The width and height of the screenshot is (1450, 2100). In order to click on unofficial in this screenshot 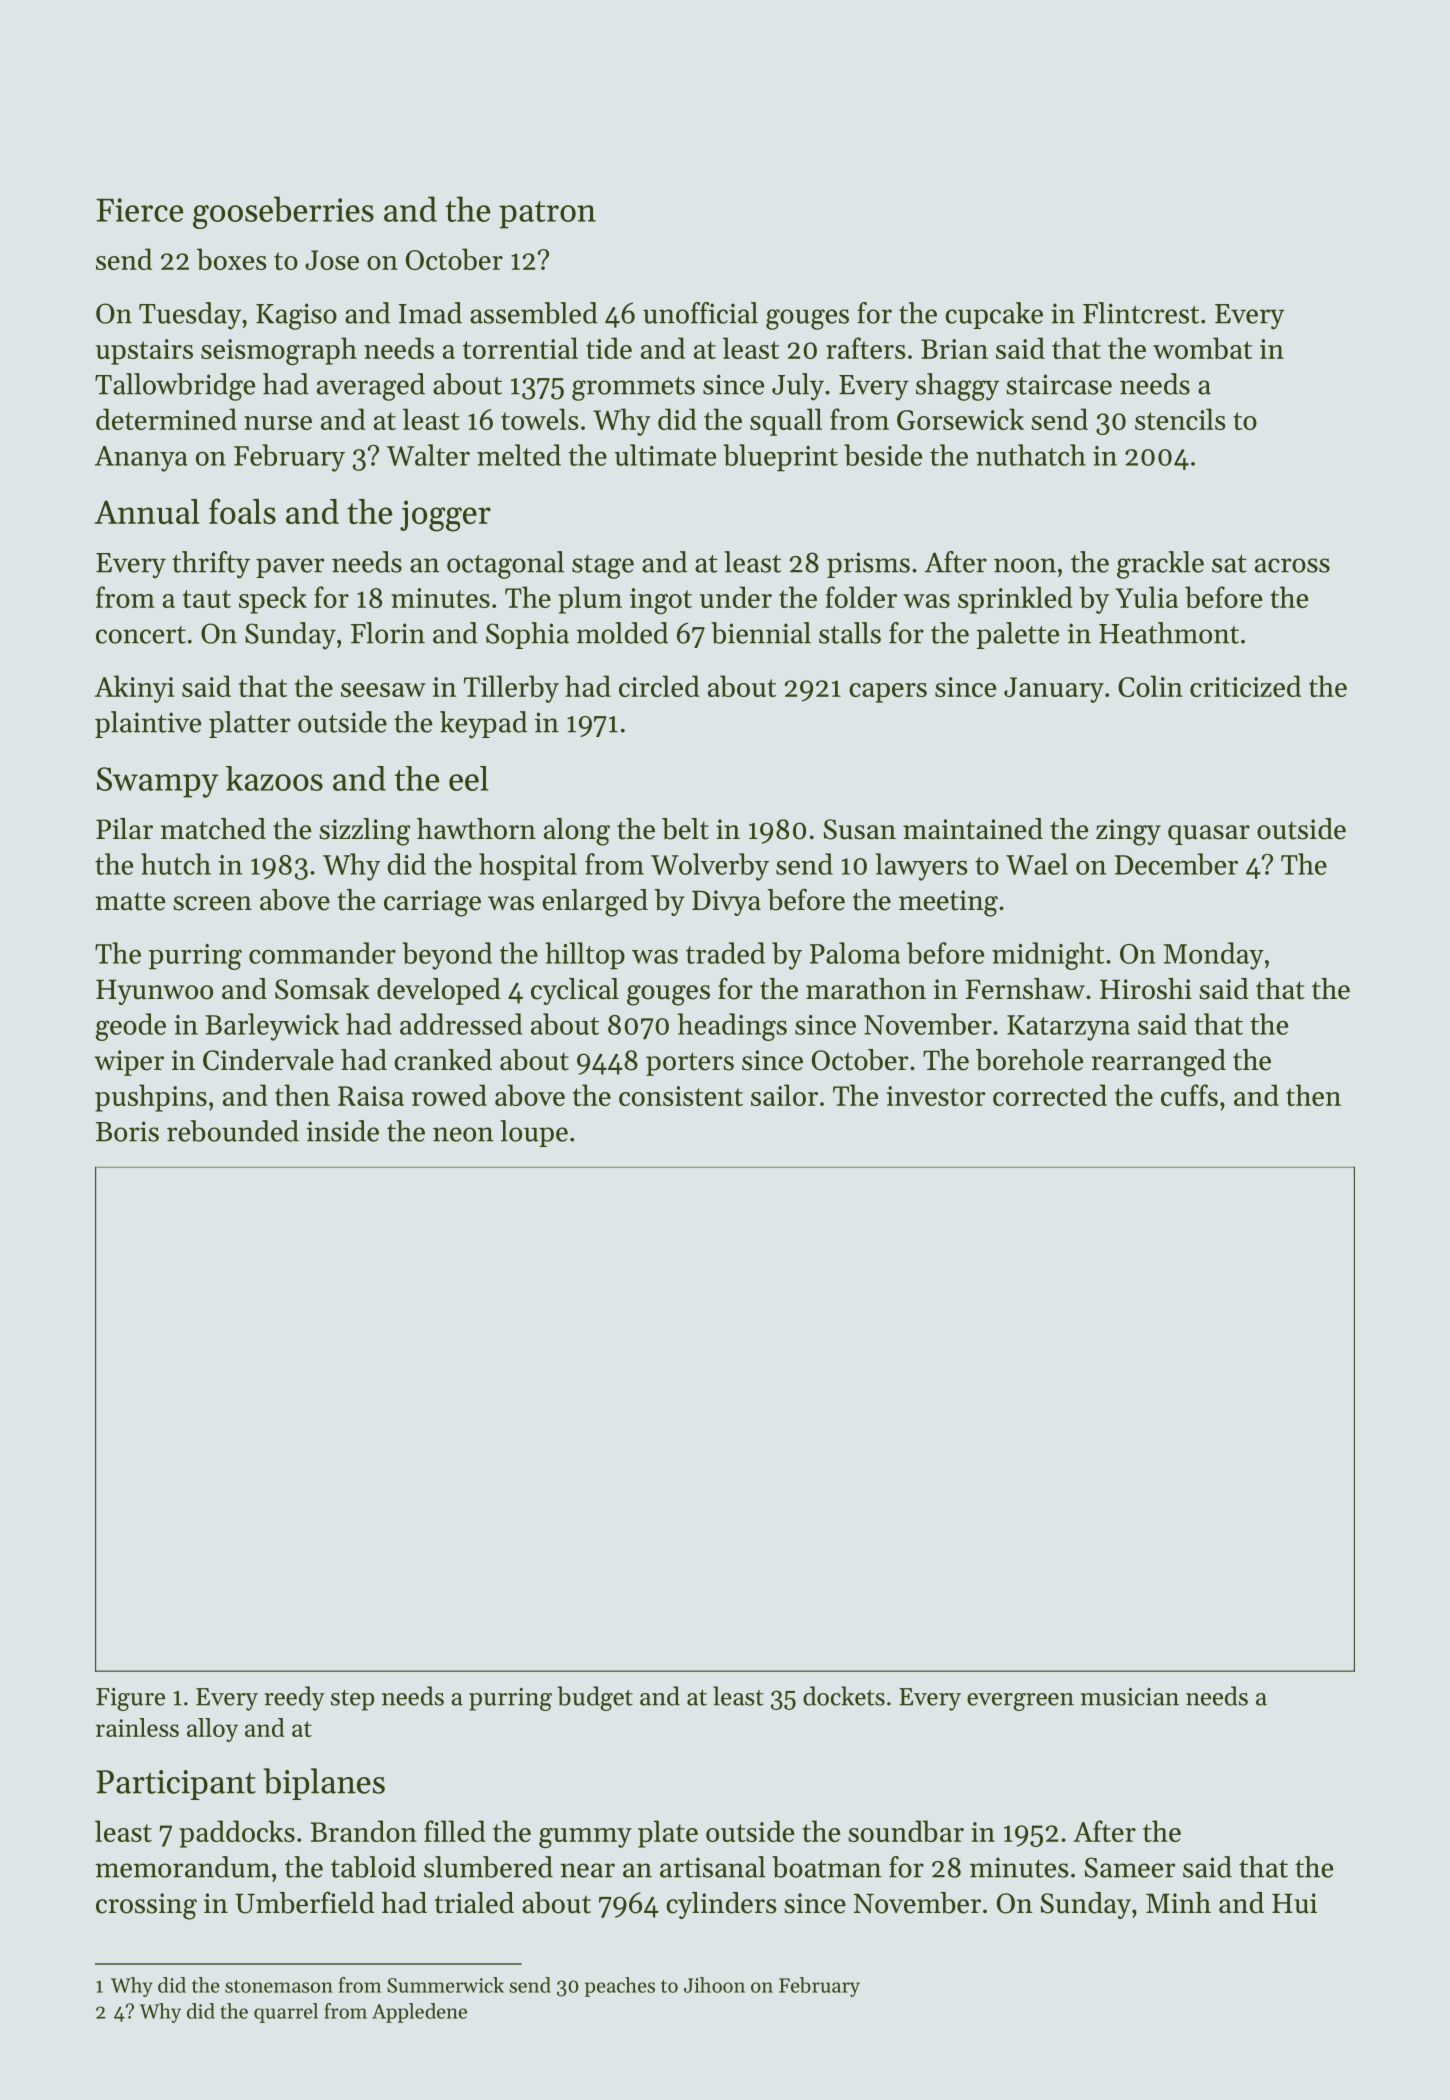, I will do `click(700, 313)`.
